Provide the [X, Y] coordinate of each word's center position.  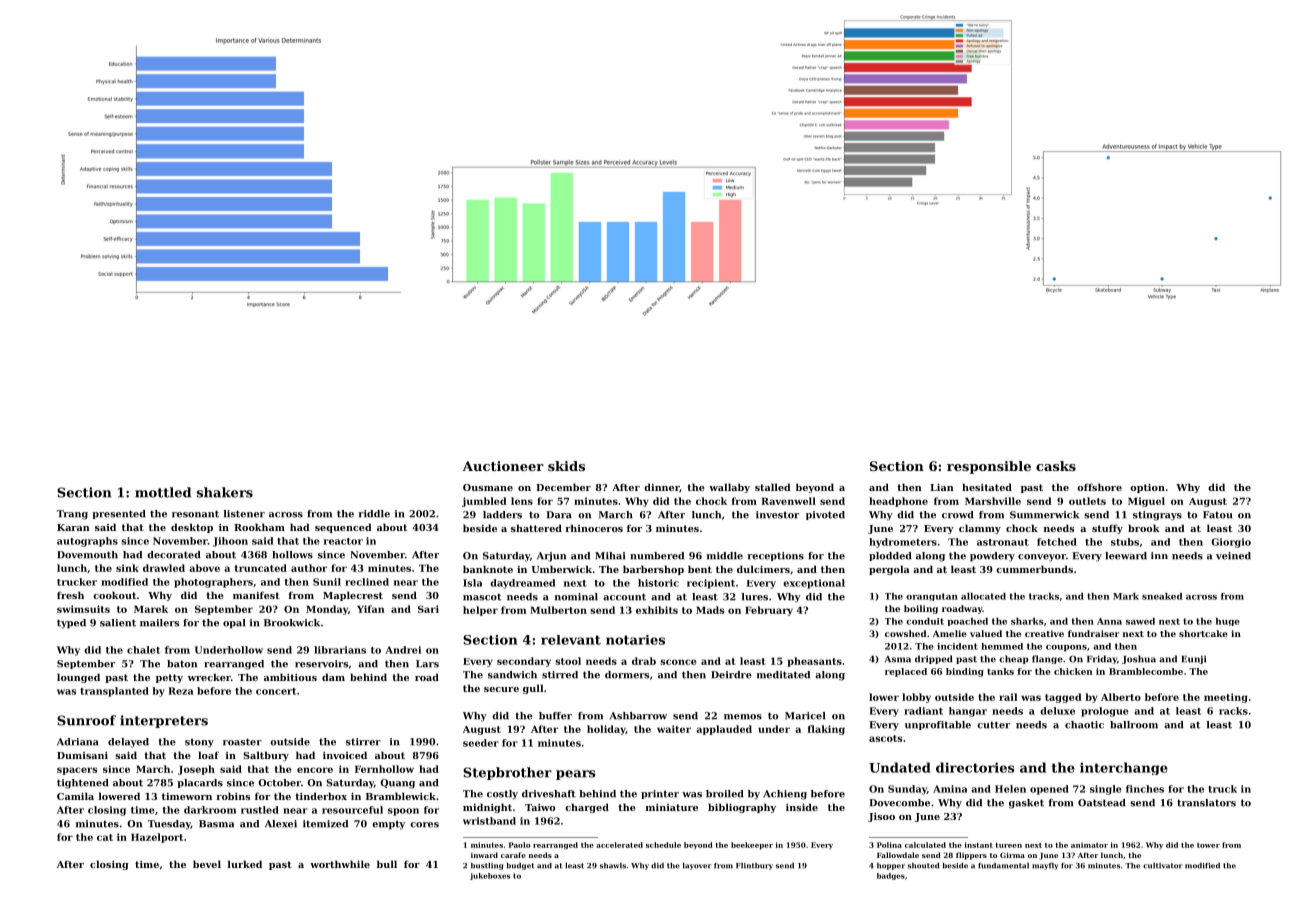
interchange [1124, 768]
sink [127, 568]
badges [891, 876]
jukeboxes [490, 876]
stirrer [363, 742]
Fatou [1217, 515]
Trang [72, 515]
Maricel [805, 716]
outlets [1087, 501]
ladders [502, 515]
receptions [775, 556]
